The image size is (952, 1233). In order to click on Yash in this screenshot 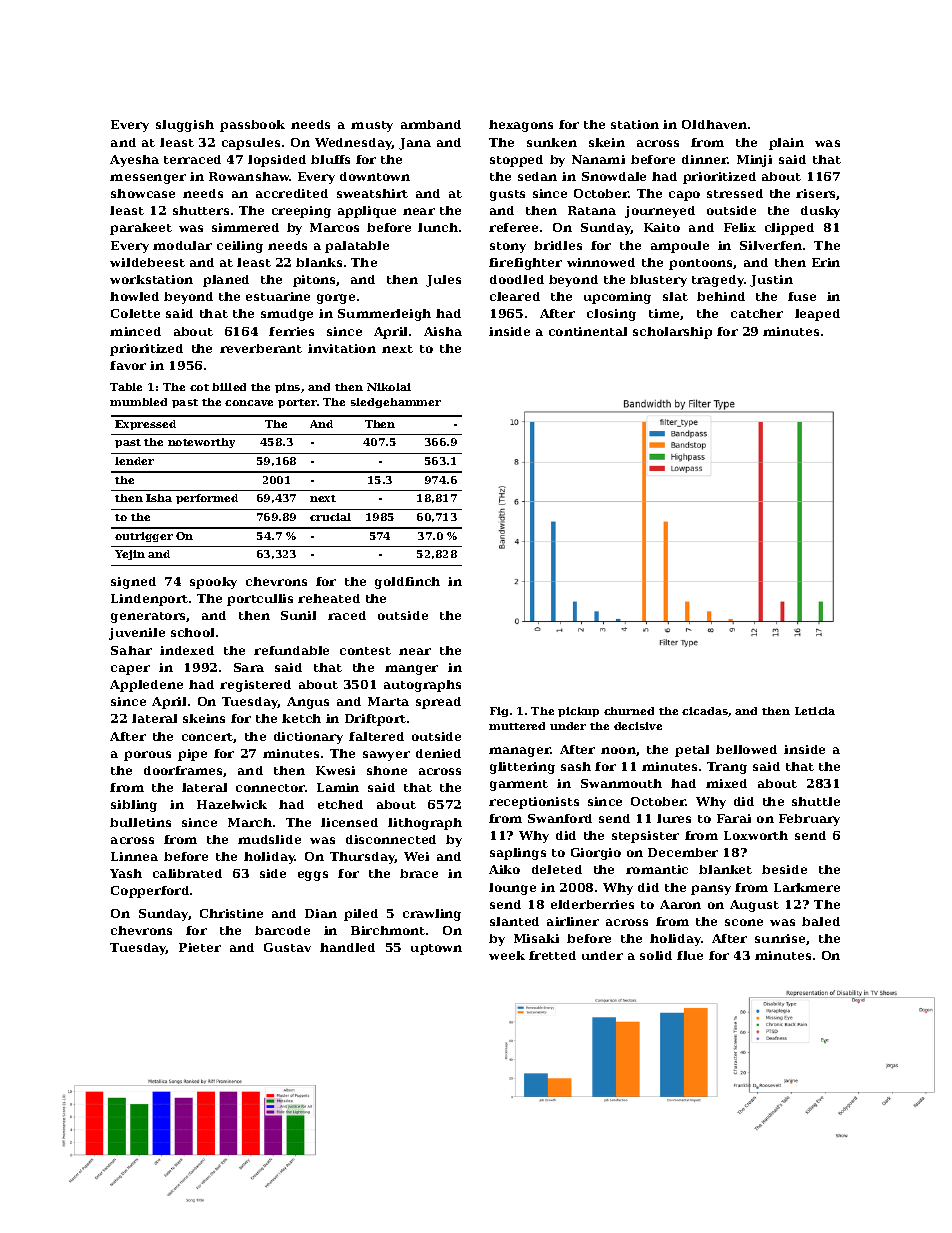, I will do `click(126, 873)`.
